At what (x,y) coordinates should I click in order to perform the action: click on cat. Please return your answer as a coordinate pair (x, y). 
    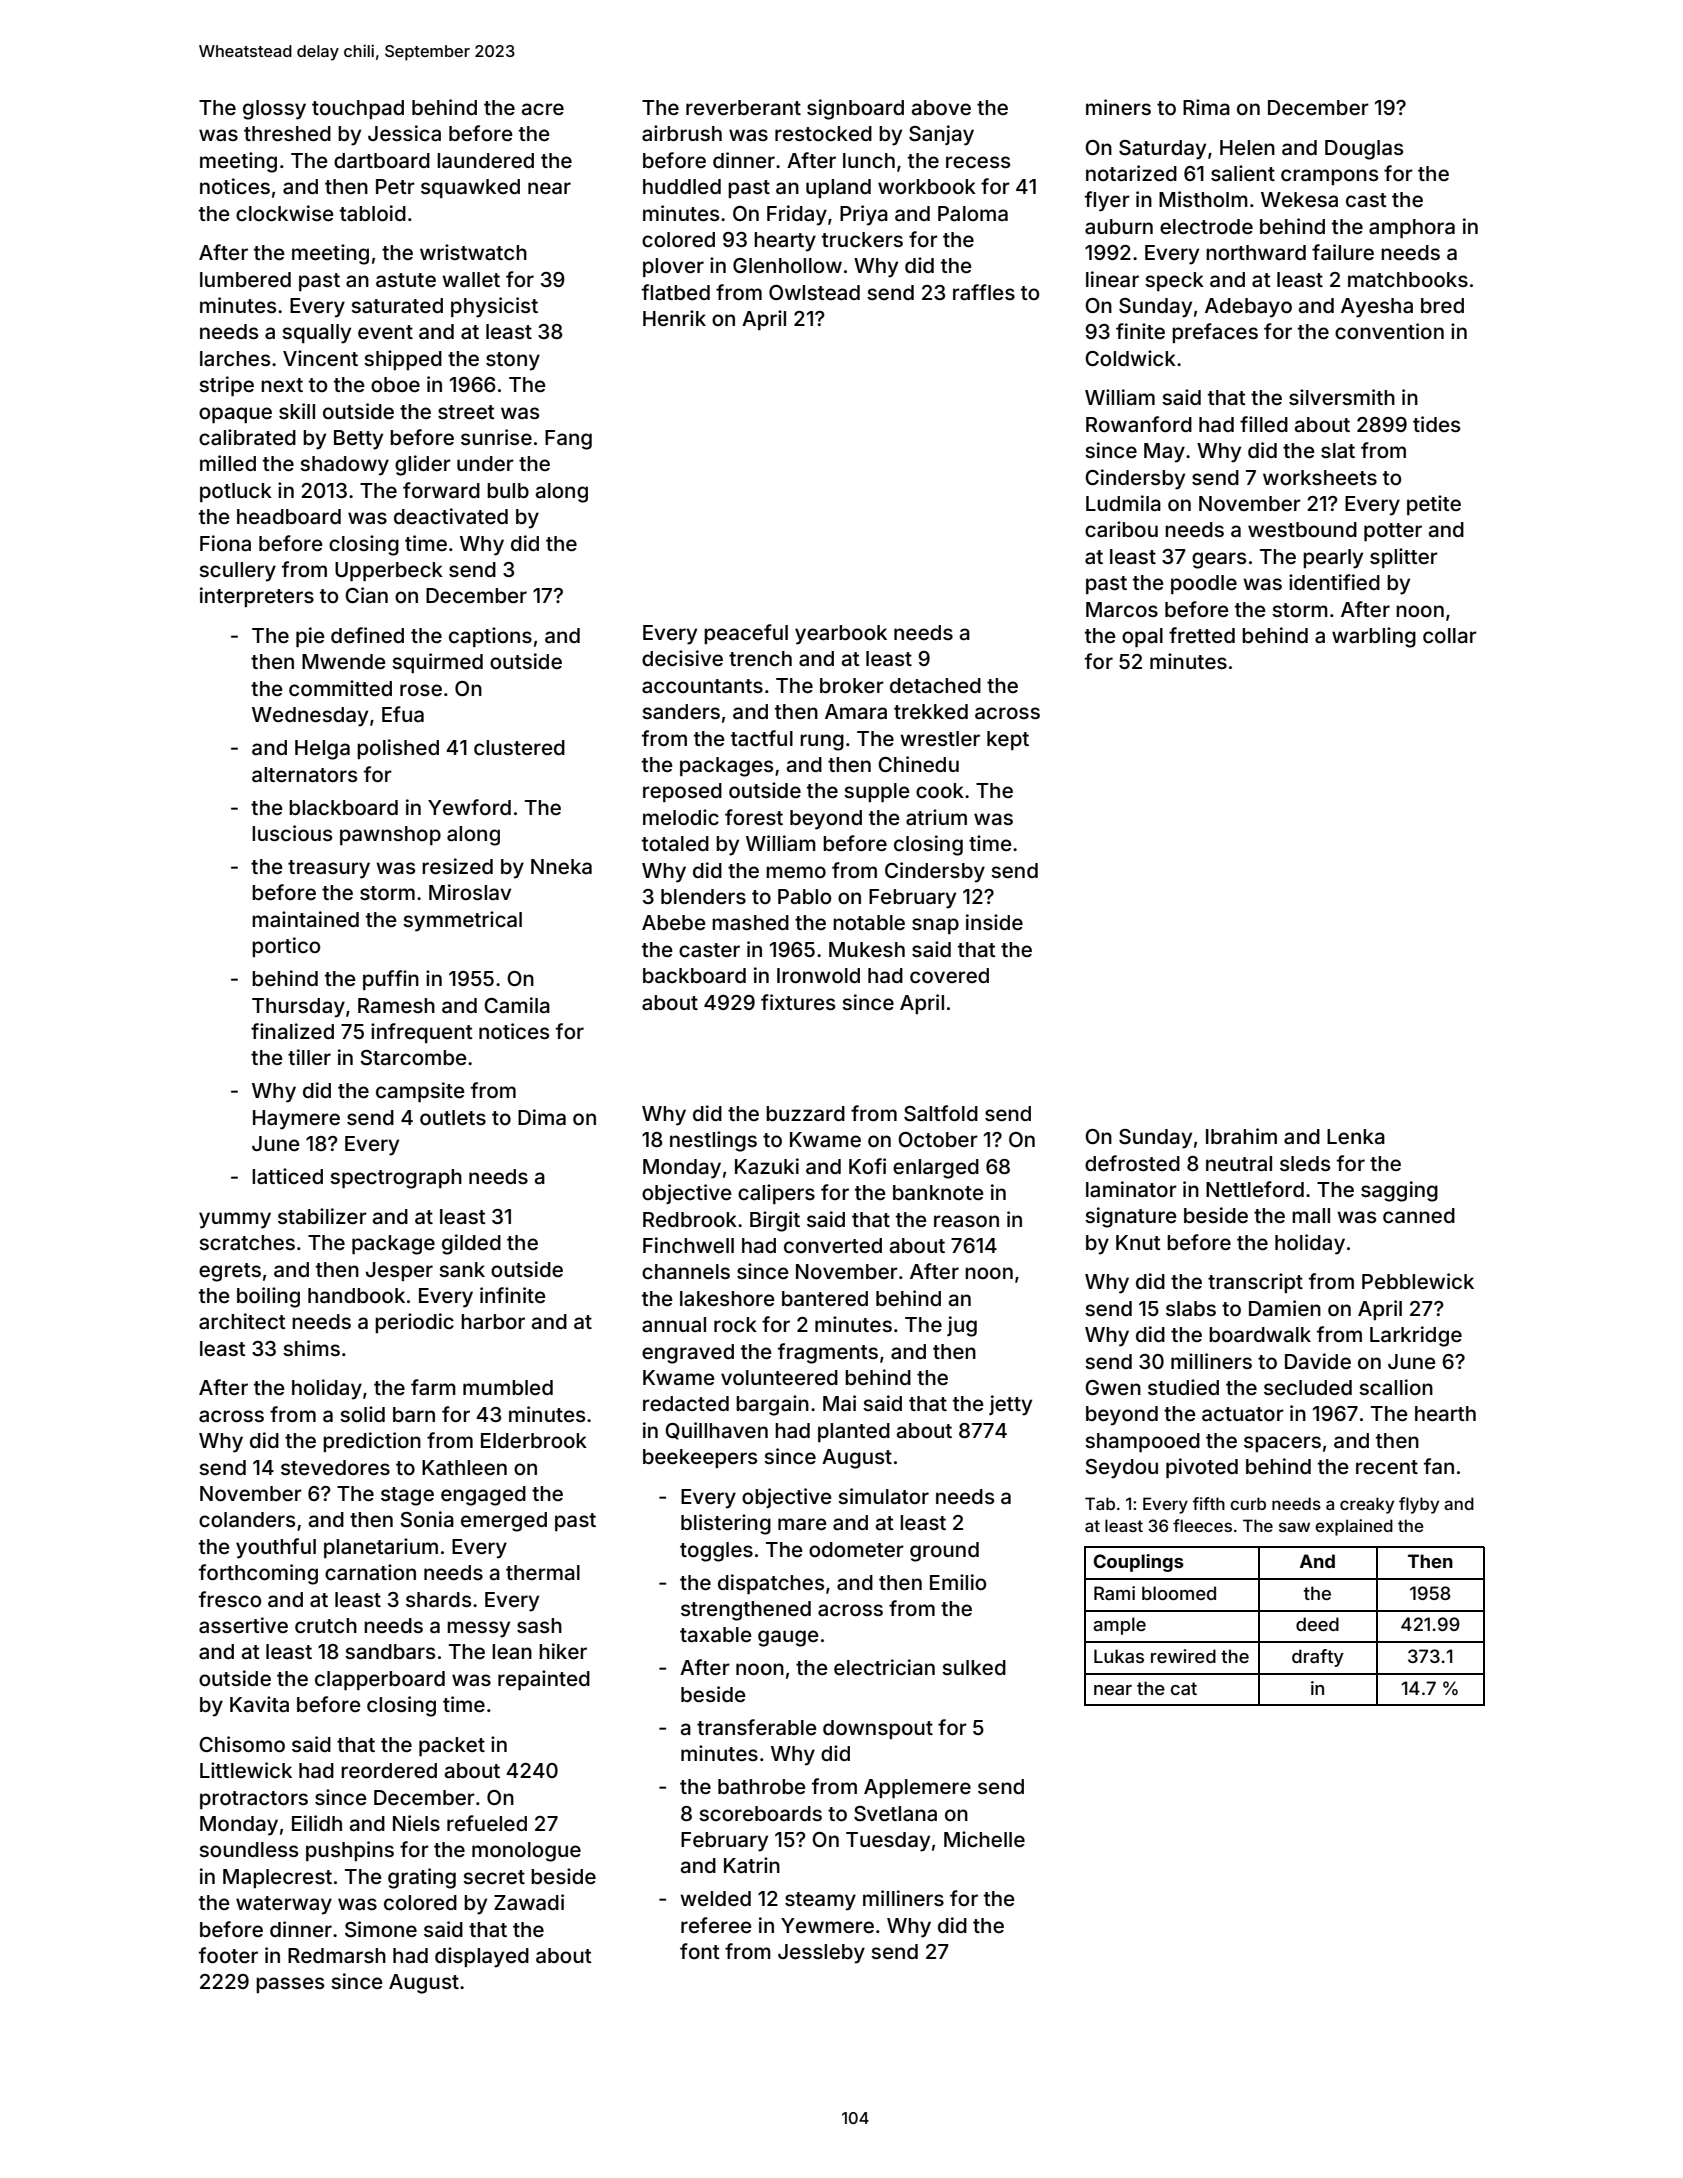
    Looking at the image, I should click on (1184, 1688).
